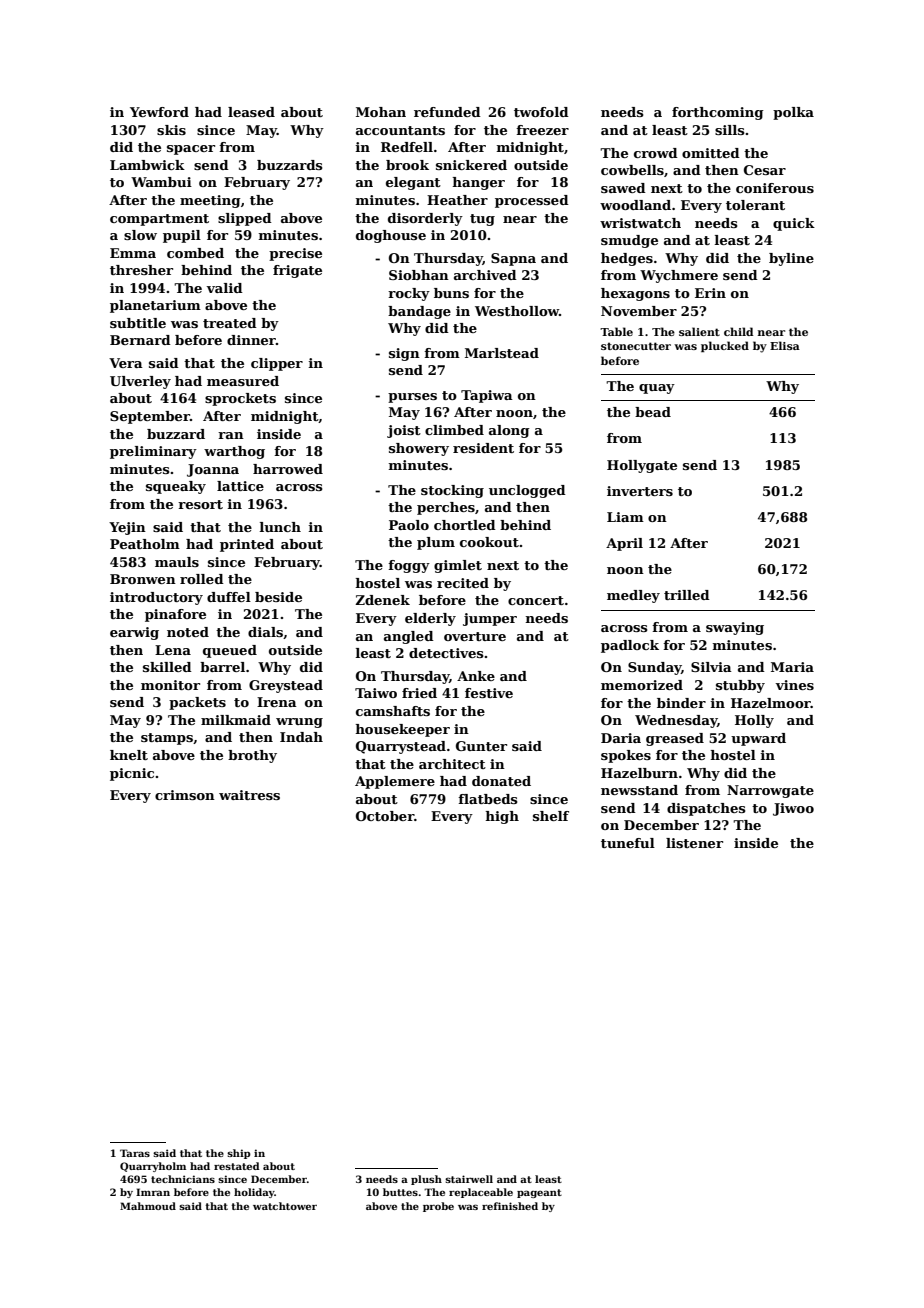  Describe the element at coordinates (539, 1193) in the screenshot. I see `pageant` at that location.
